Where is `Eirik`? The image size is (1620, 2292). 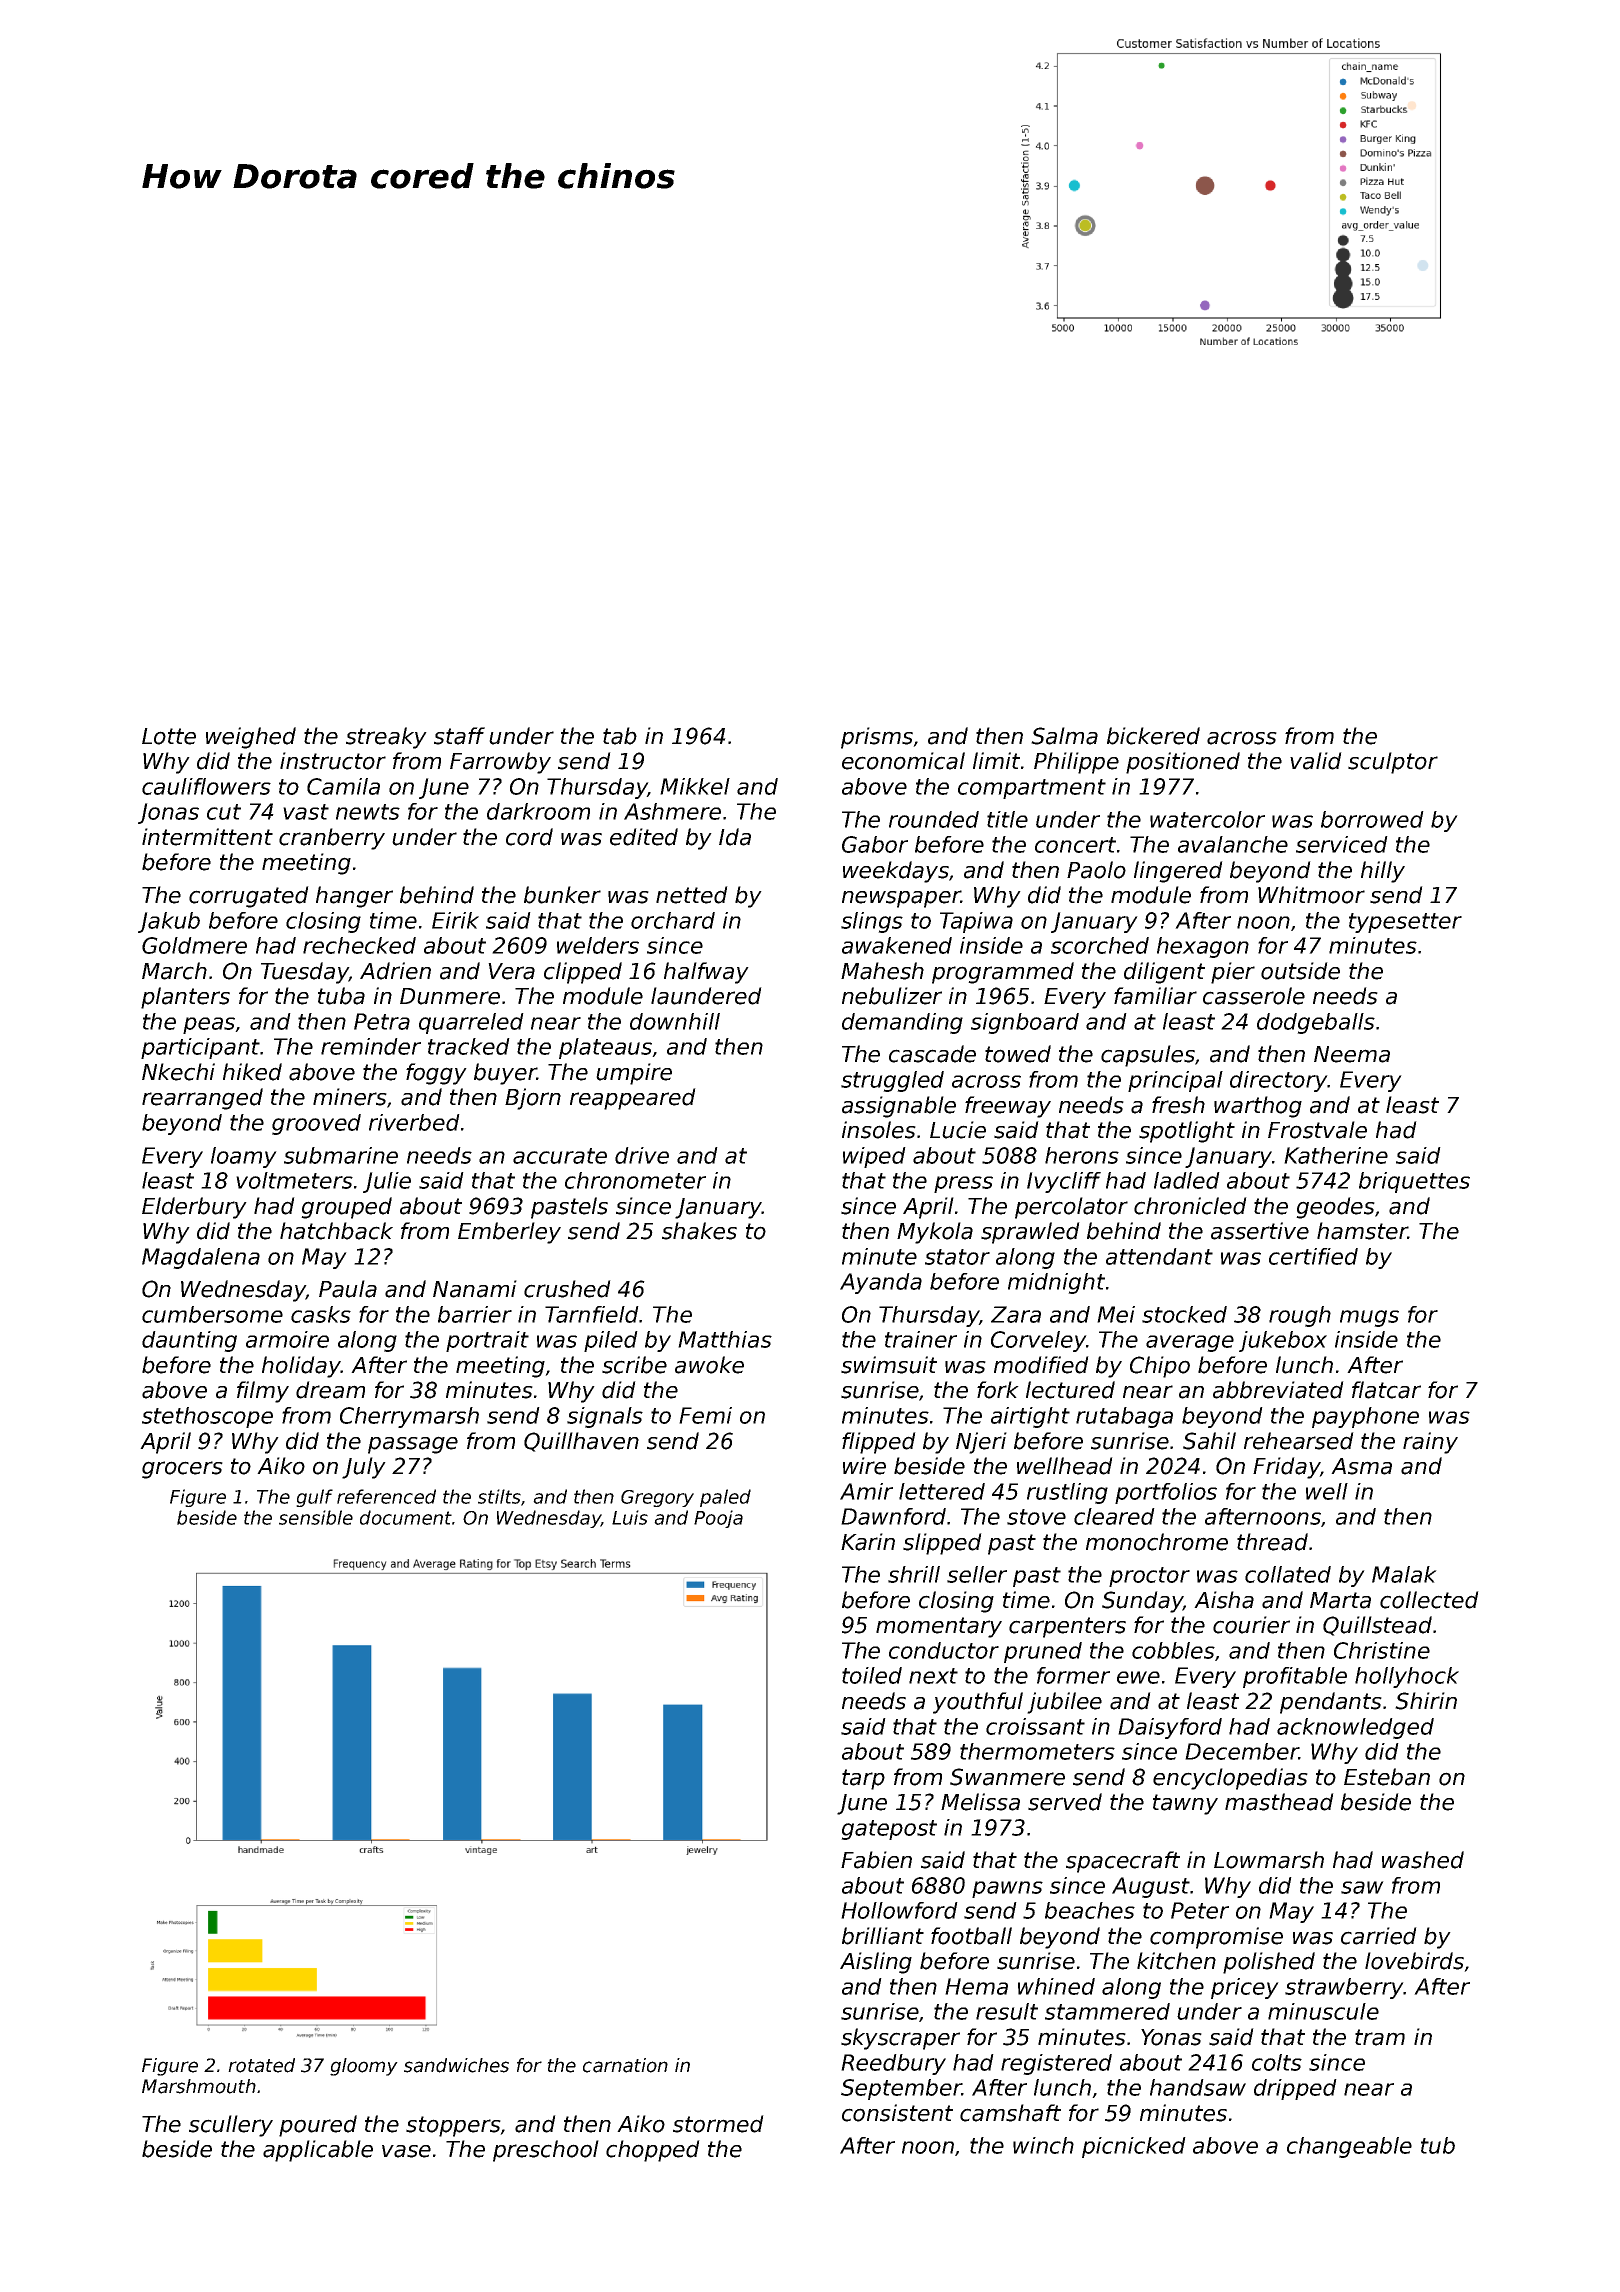
Eirik is located at coordinates (455, 920).
